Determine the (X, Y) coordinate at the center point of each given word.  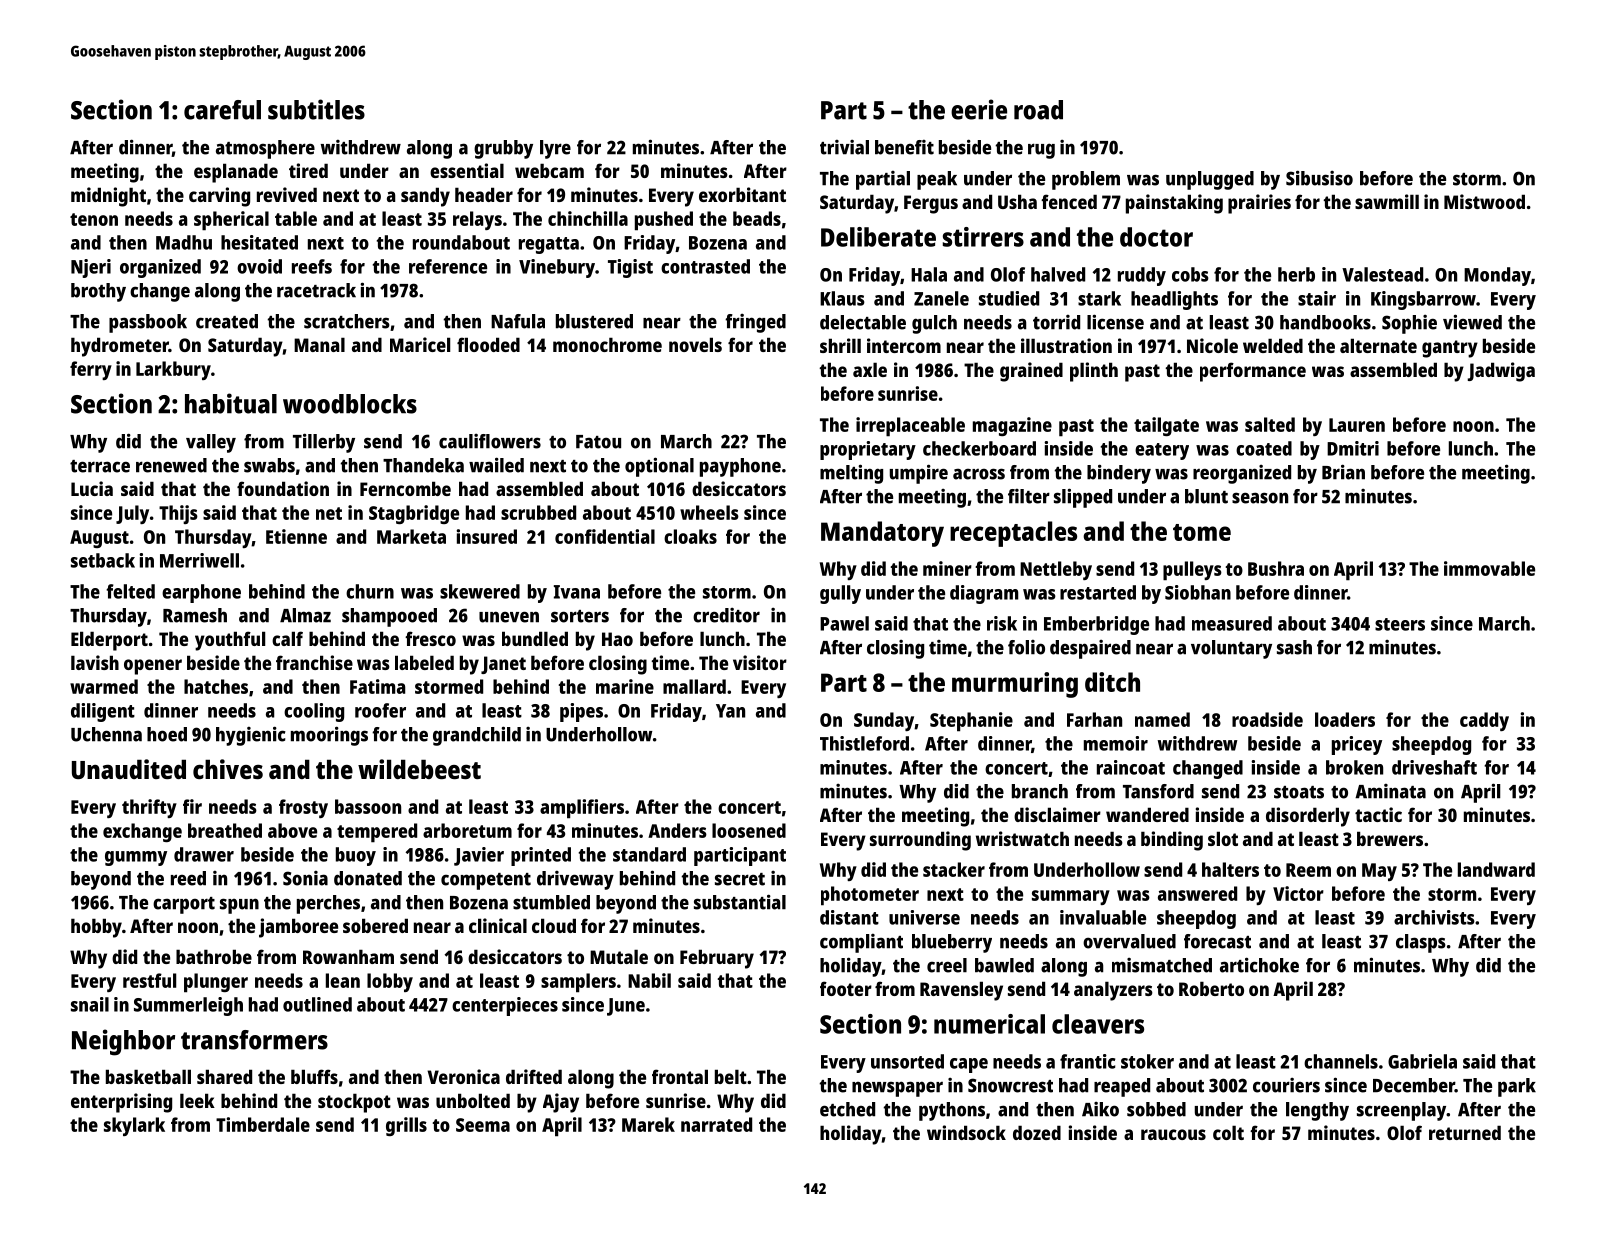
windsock (966, 1132)
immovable (1489, 568)
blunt (1206, 496)
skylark (134, 1126)
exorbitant (742, 194)
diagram (984, 594)
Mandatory (882, 534)
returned (1465, 1132)
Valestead (1382, 274)
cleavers (1098, 1024)
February (717, 959)
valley (211, 443)
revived (287, 194)
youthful (230, 641)
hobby (96, 928)
